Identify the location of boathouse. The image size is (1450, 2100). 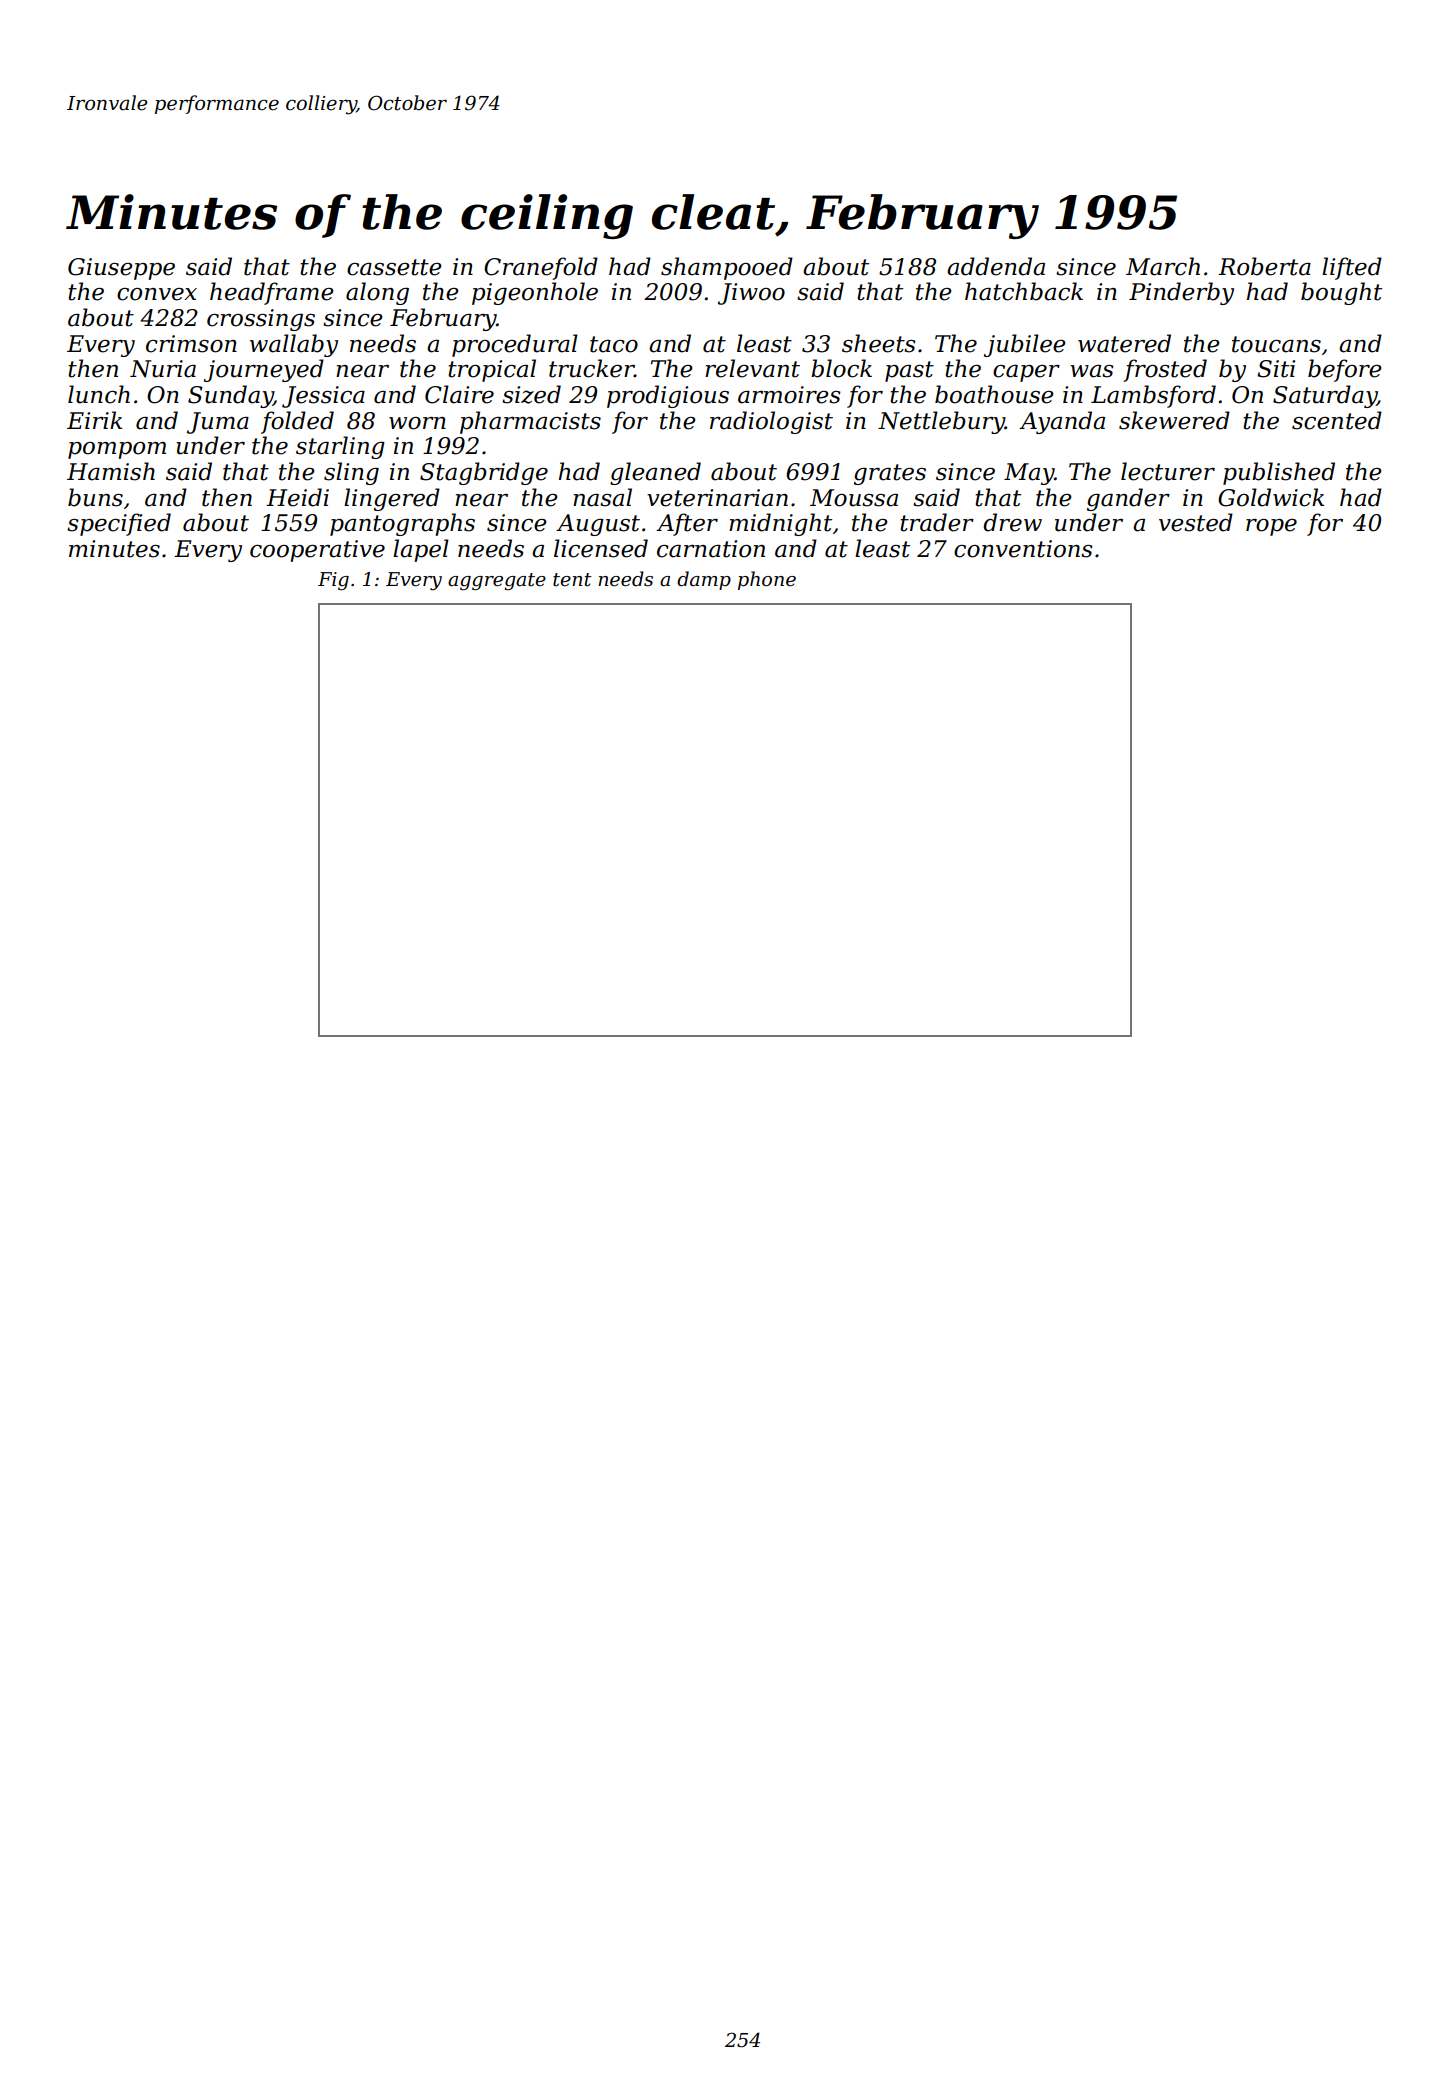
(994, 394).
